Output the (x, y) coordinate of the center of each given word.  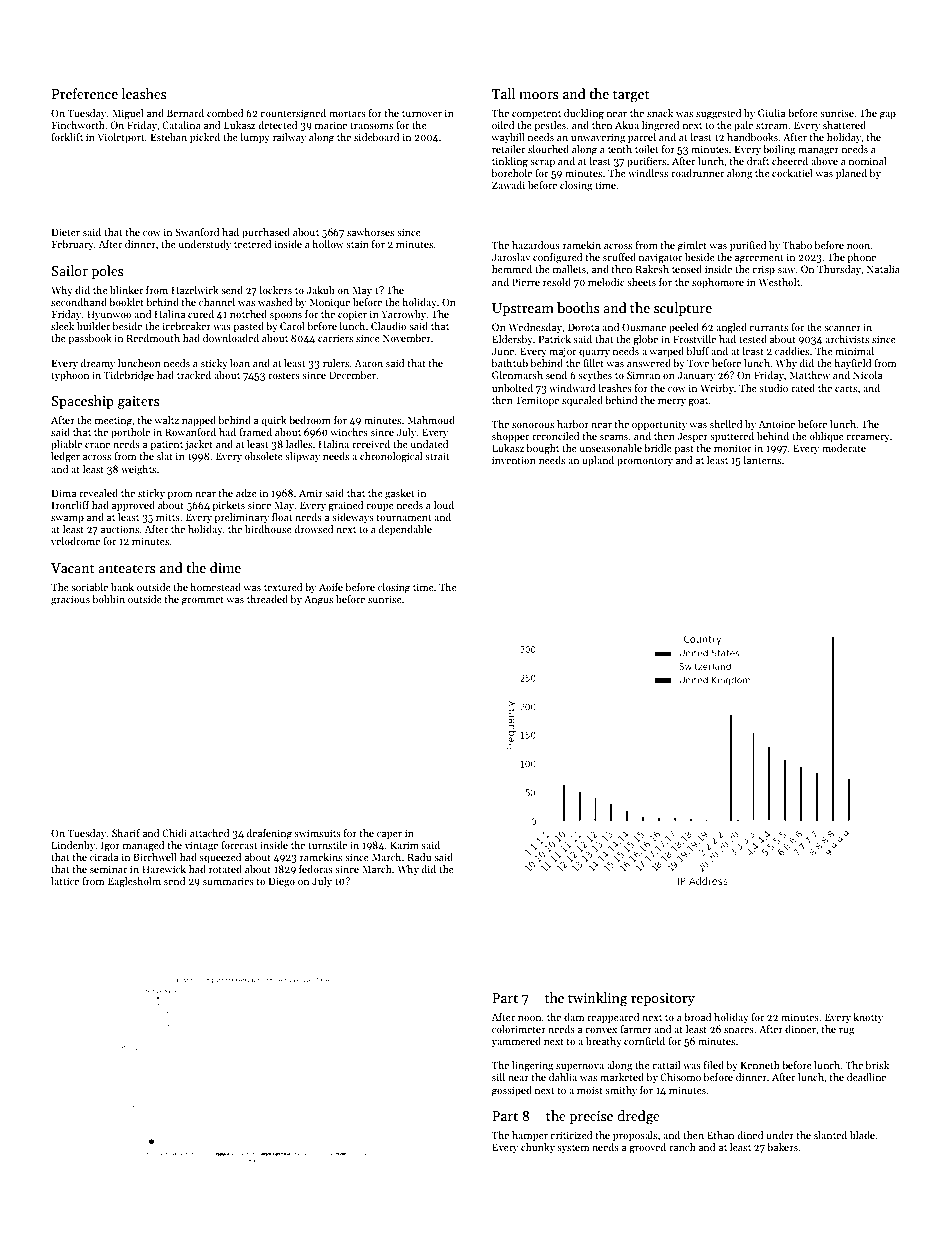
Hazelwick (195, 290)
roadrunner (697, 173)
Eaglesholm (134, 882)
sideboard (377, 137)
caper (389, 835)
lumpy (255, 138)
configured (558, 258)
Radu (419, 857)
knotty (868, 1018)
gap (888, 116)
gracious (70, 600)
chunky (538, 1148)
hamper (530, 1136)
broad (698, 1017)
